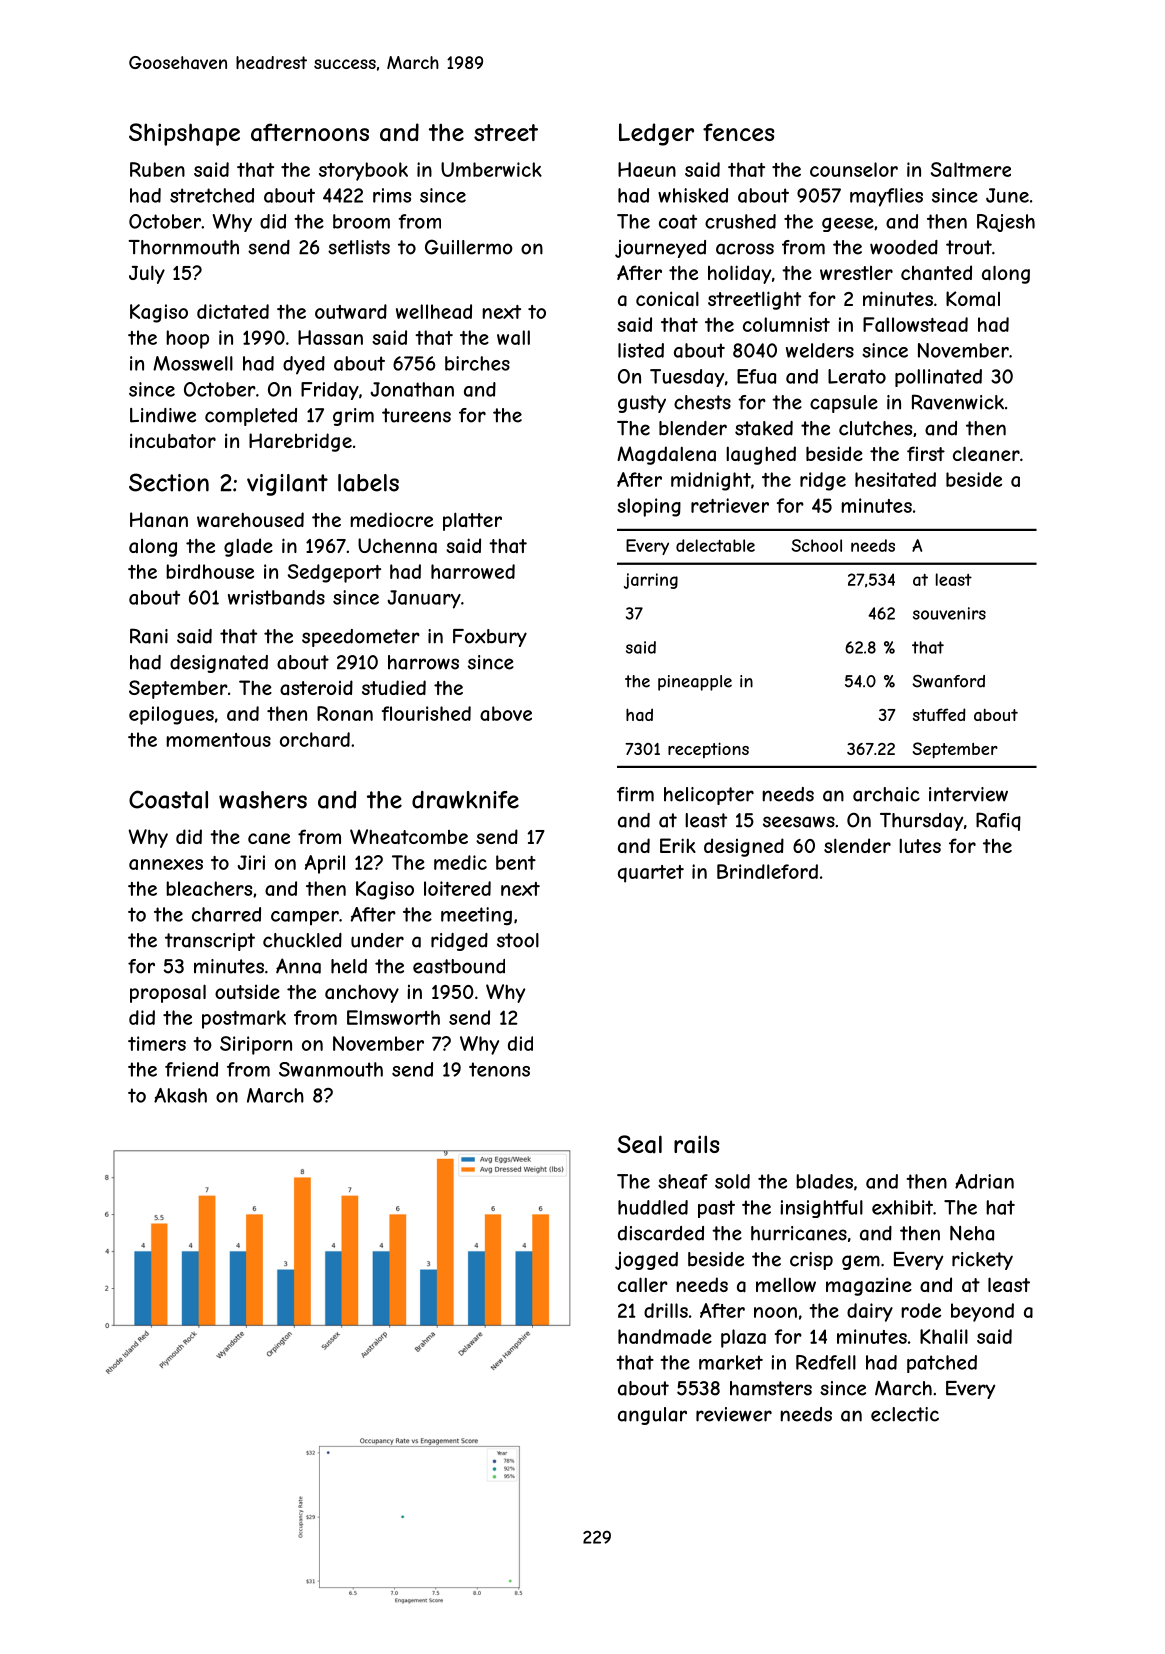 The width and height of the document is (1165, 1654). What do you see at coordinates (656, 134) in the document?
I see `Ledger` at bounding box center [656, 134].
